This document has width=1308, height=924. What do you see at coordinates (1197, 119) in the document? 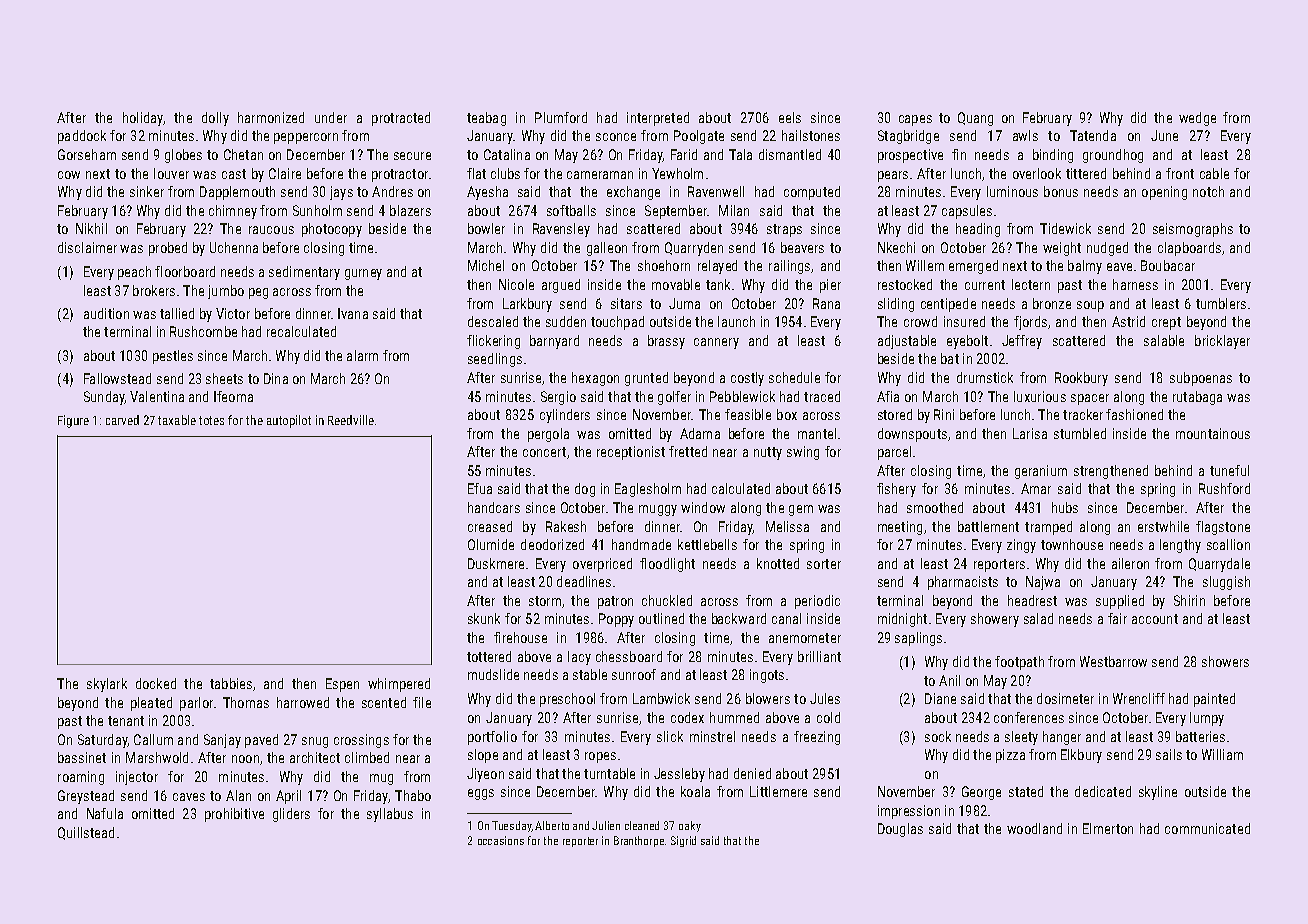
I see `wedge` at bounding box center [1197, 119].
